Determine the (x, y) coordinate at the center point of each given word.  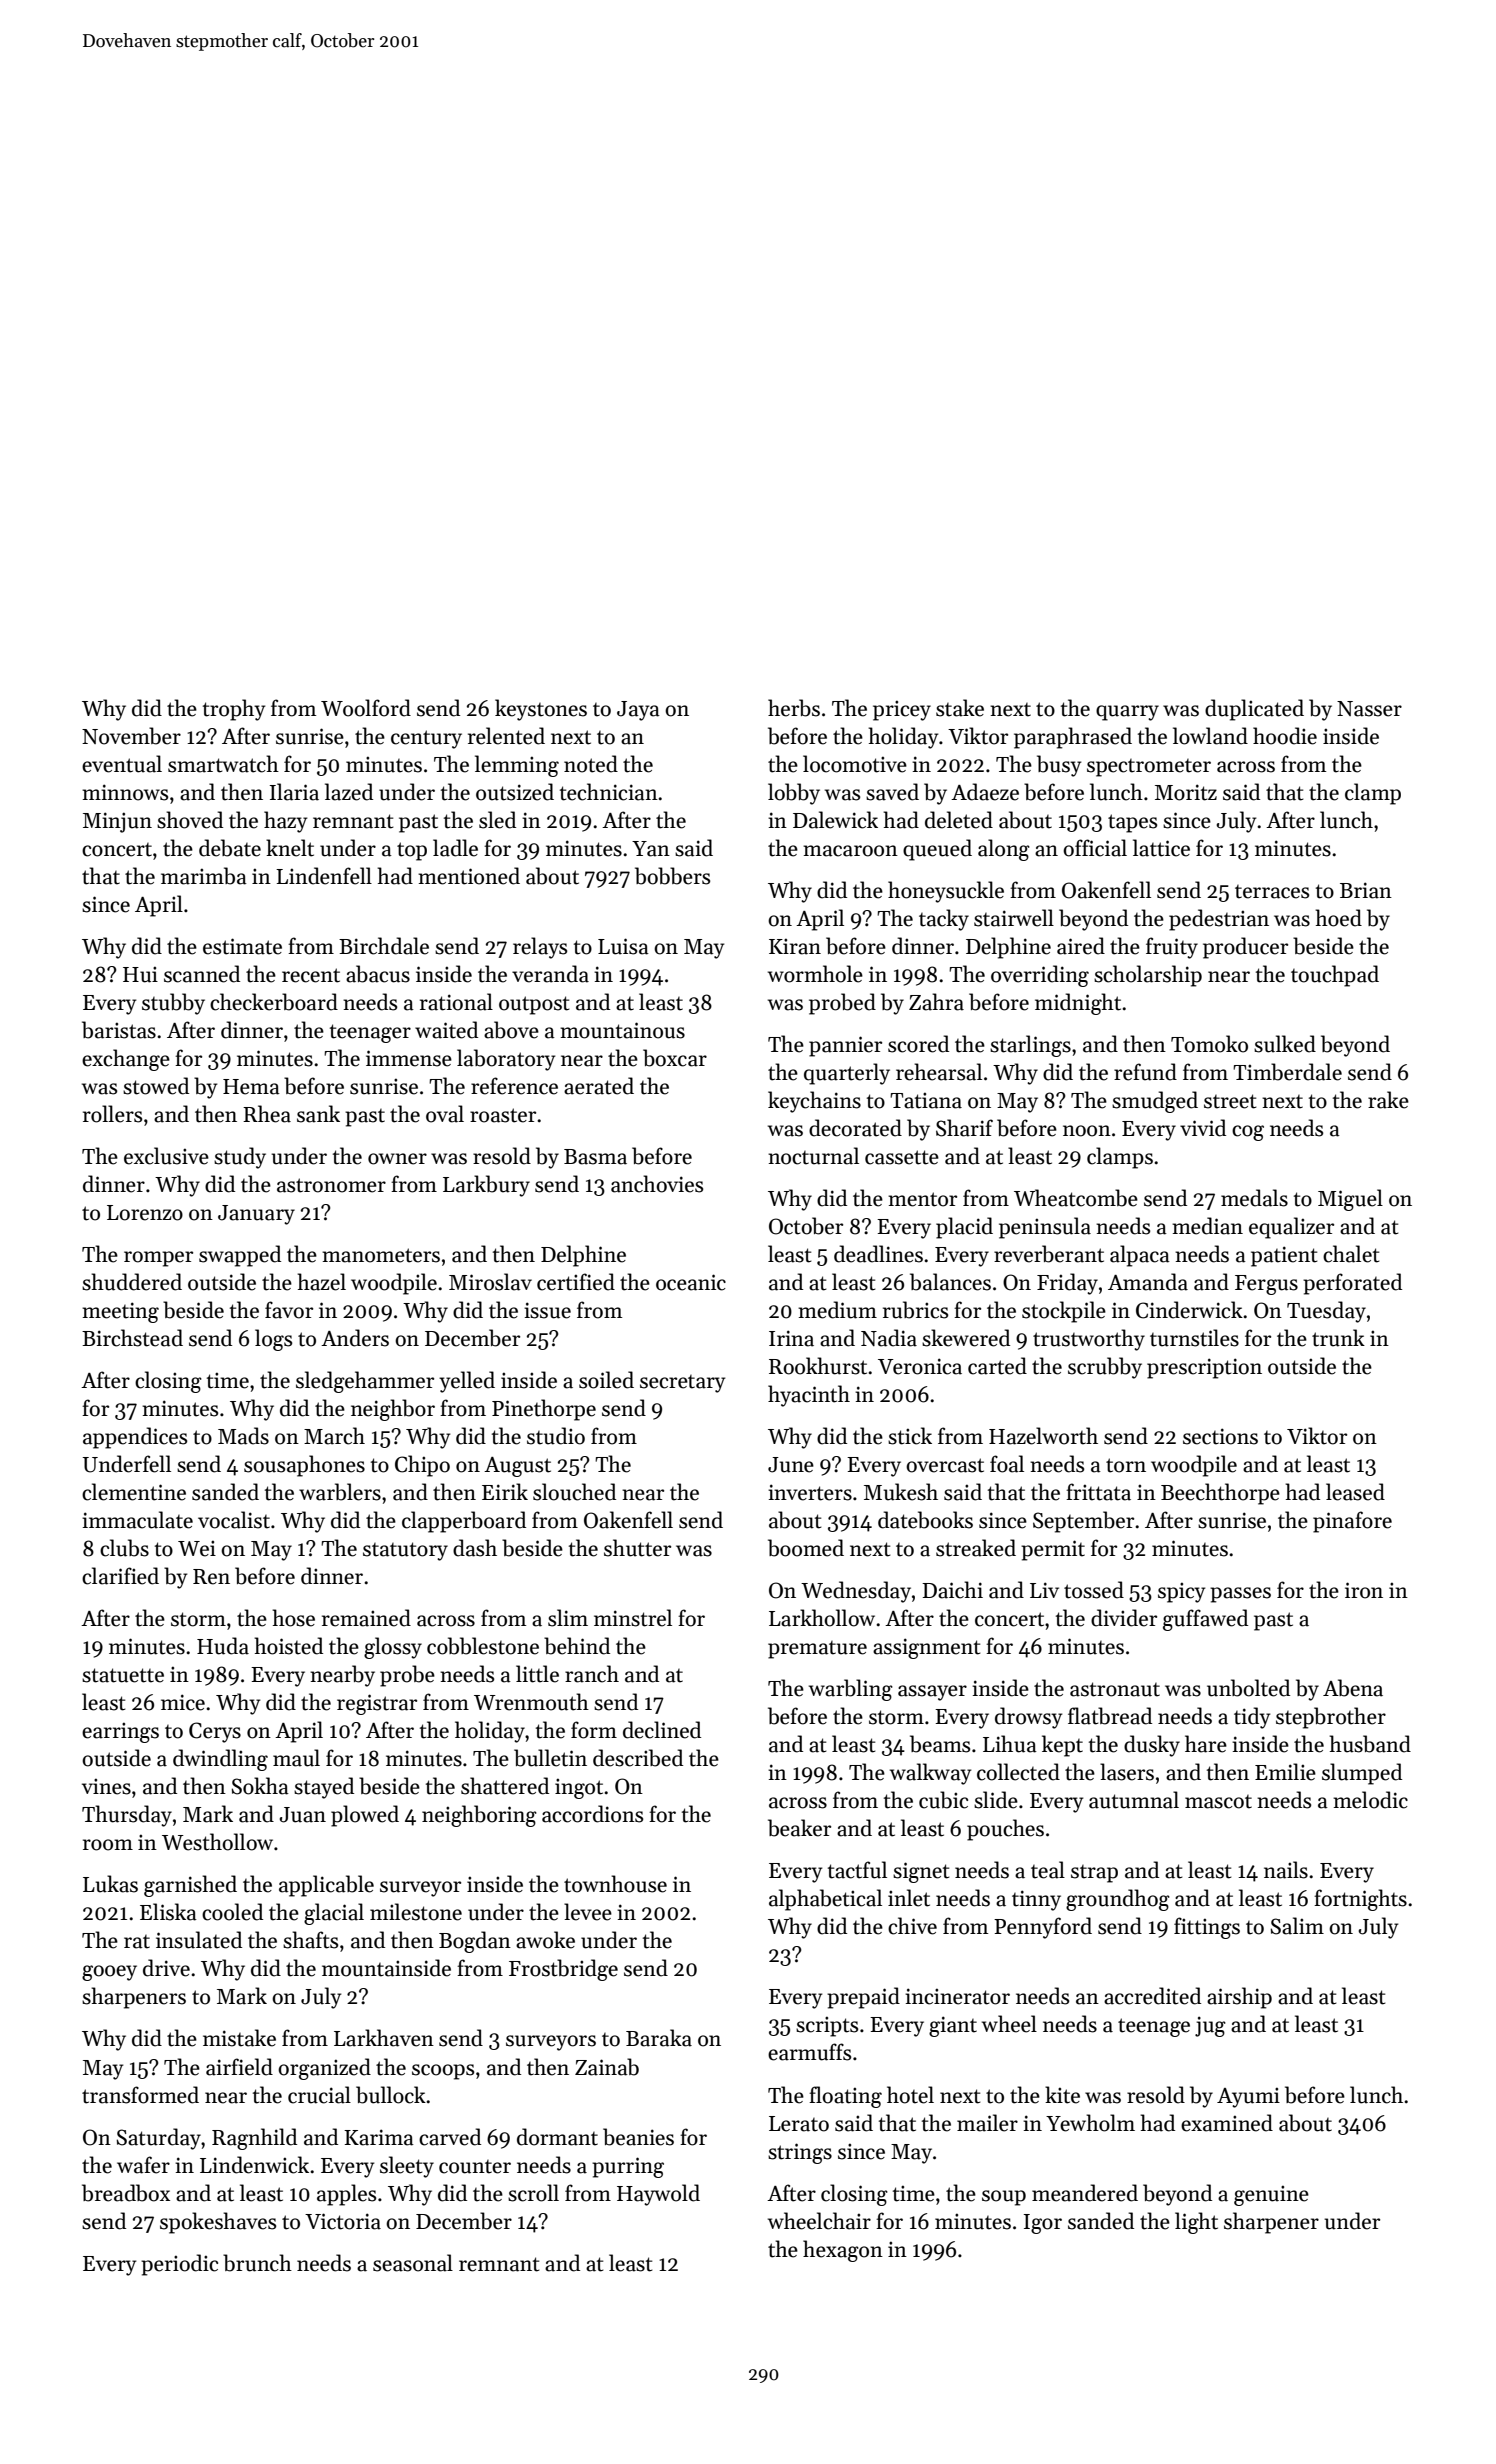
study (240, 1158)
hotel (910, 2095)
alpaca (1140, 1256)
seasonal (413, 2263)
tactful (857, 1870)
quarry (1127, 713)
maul (296, 1758)
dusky (1152, 1746)
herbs (794, 708)
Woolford (366, 708)
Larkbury (486, 1186)
